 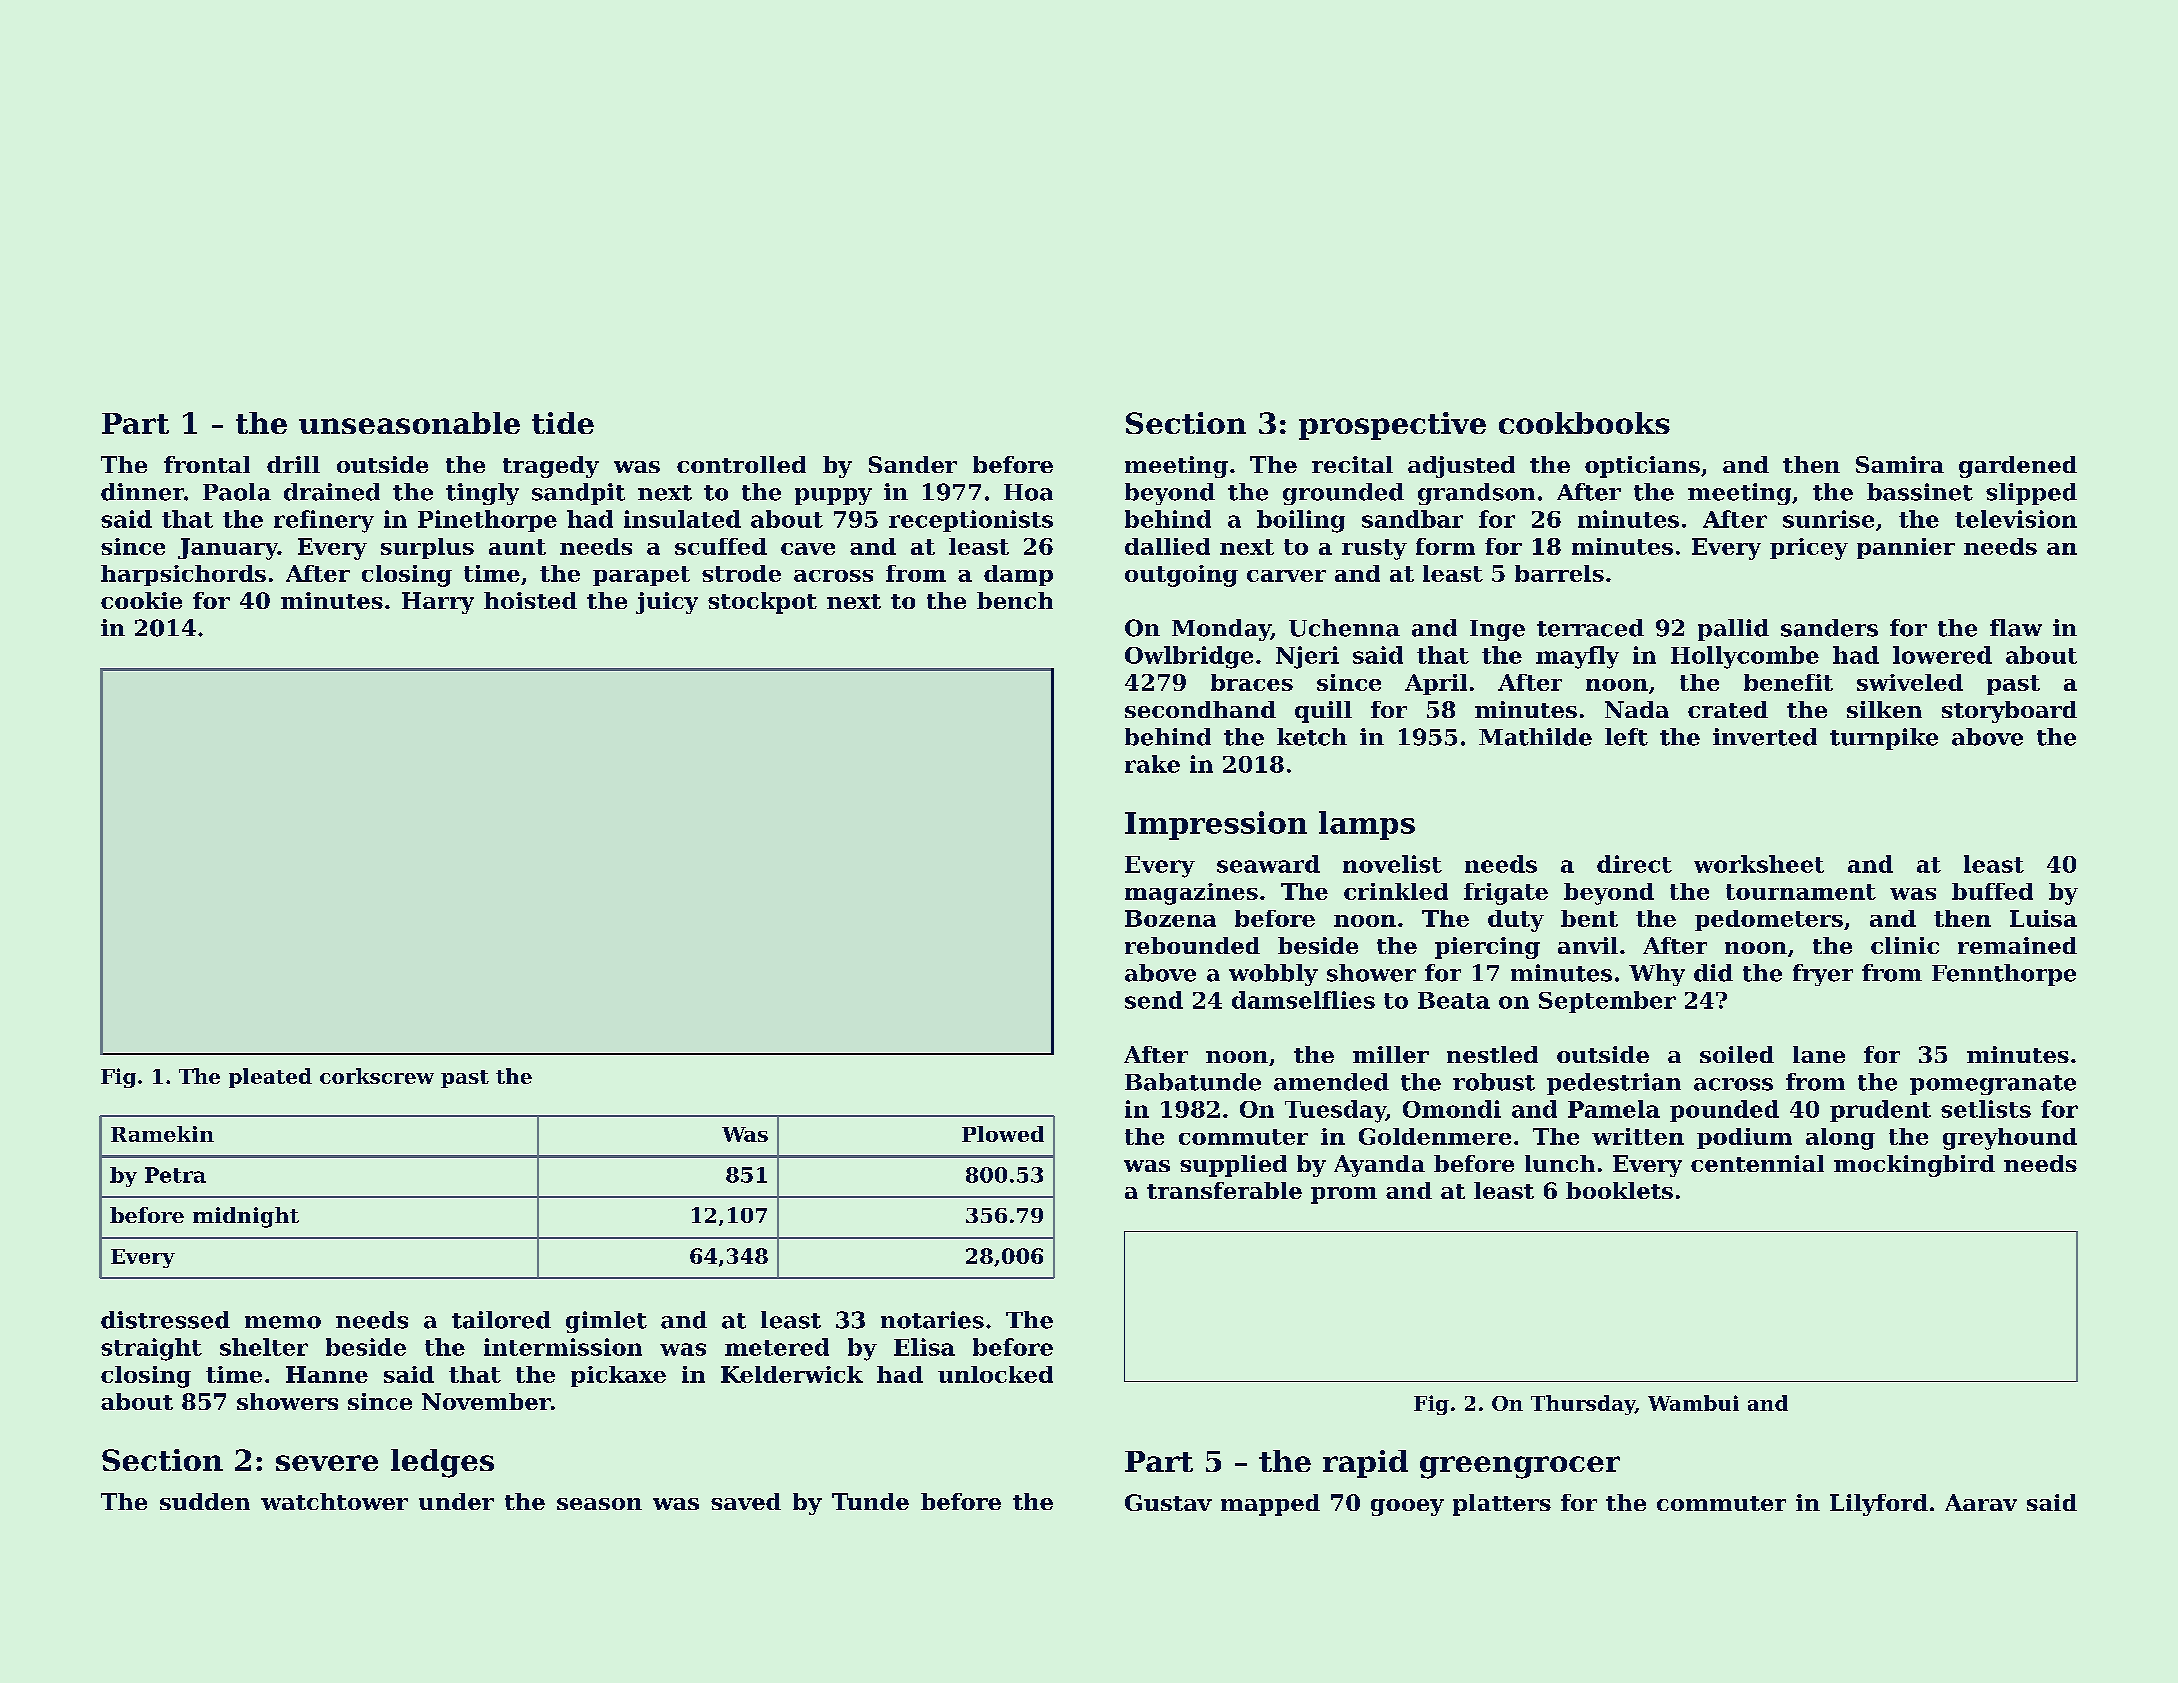 What do you see at coordinates (746, 1501) in the screenshot?
I see `saved` at bounding box center [746, 1501].
